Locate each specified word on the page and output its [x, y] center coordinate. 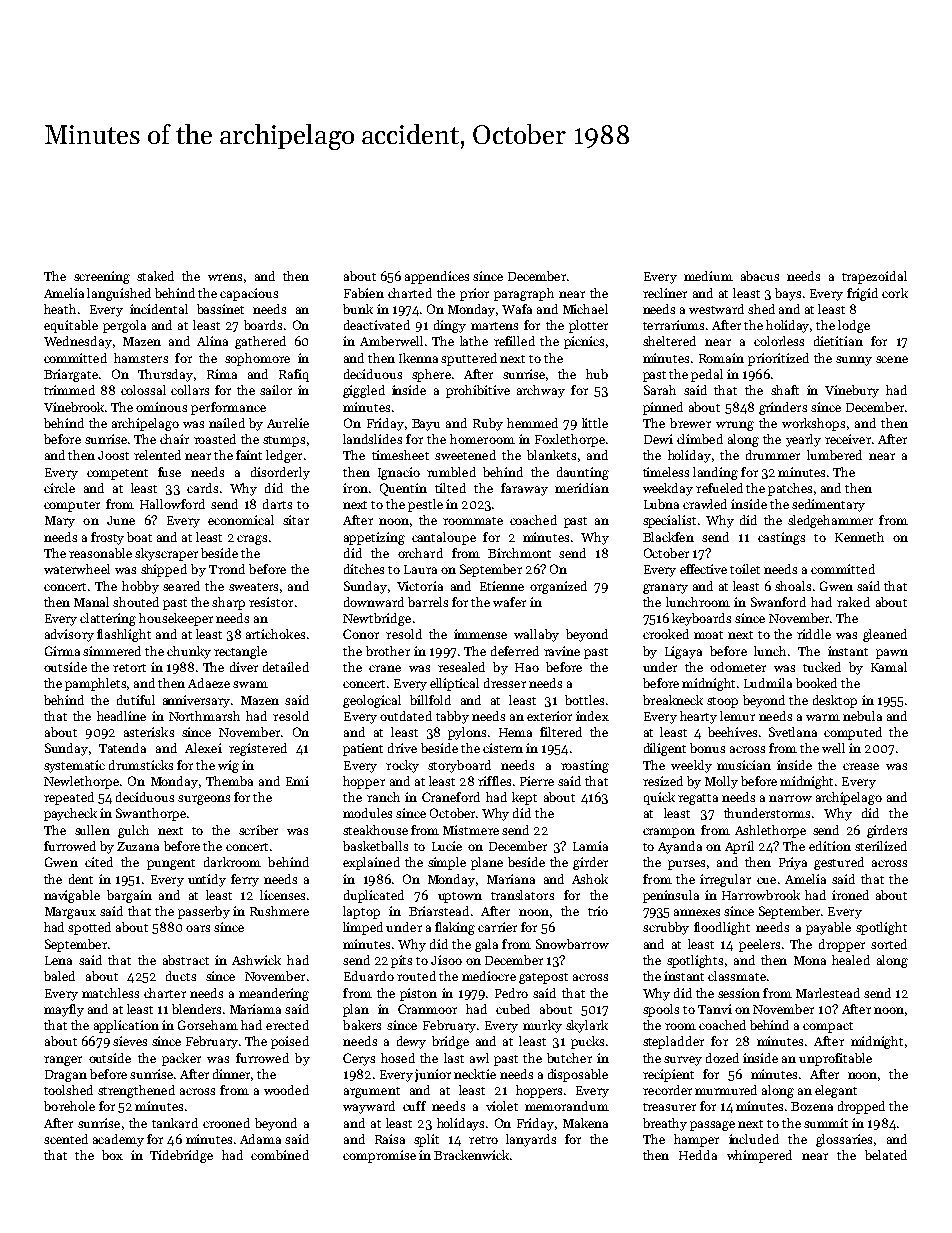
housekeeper [176, 619]
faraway [524, 489]
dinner [232, 1075]
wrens [225, 277]
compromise [379, 1156]
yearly [803, 440]
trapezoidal [874, 277]
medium [708, 276]
